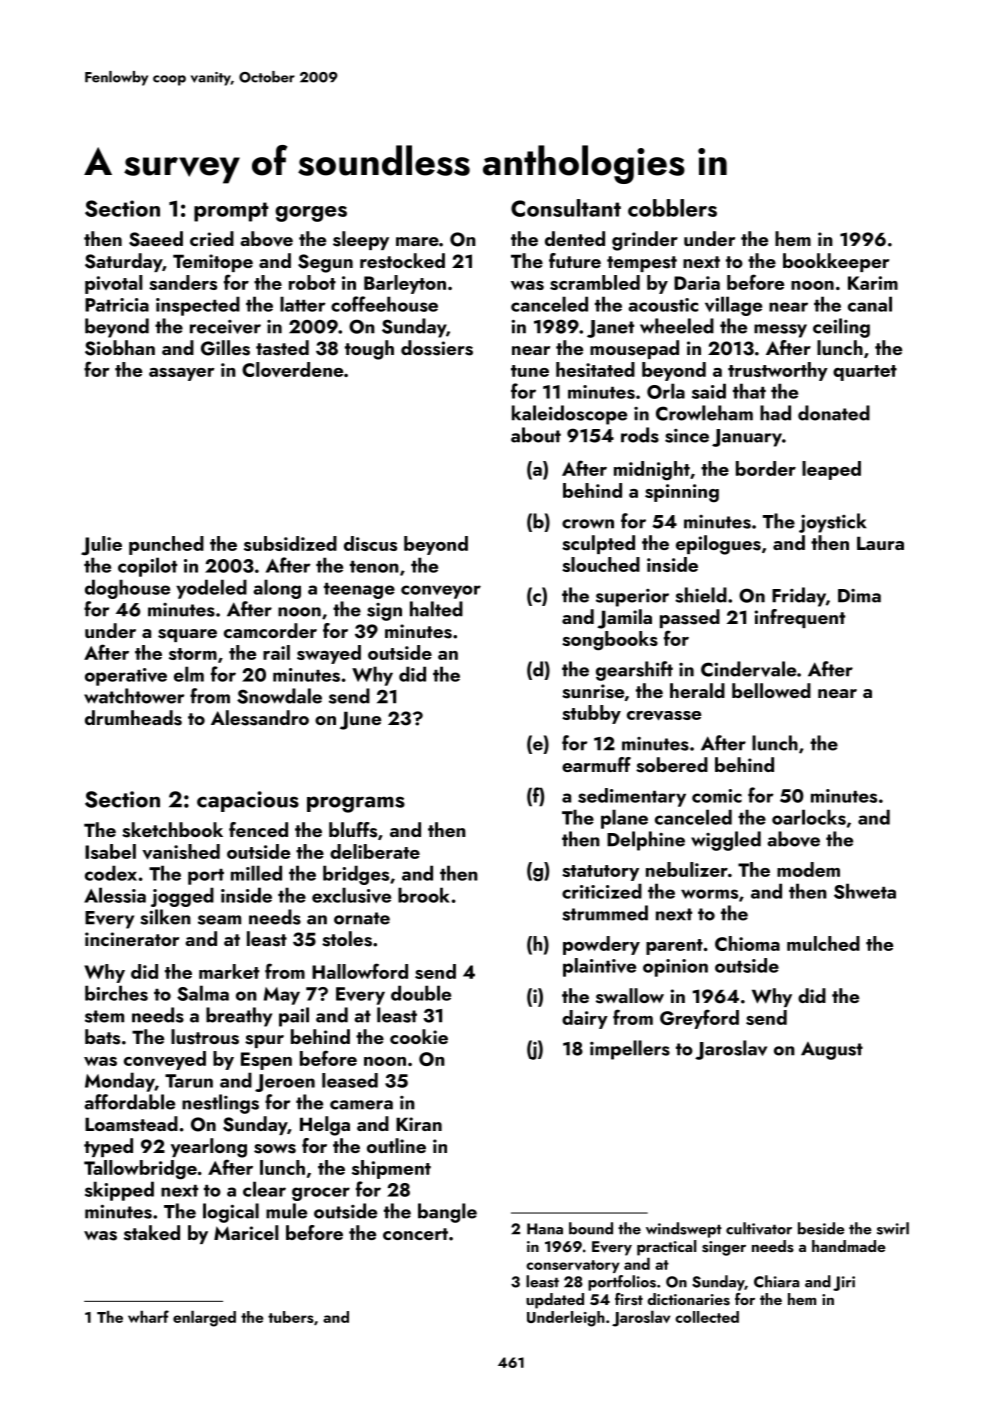  I want to click on sunrise, so click(593, 691).
